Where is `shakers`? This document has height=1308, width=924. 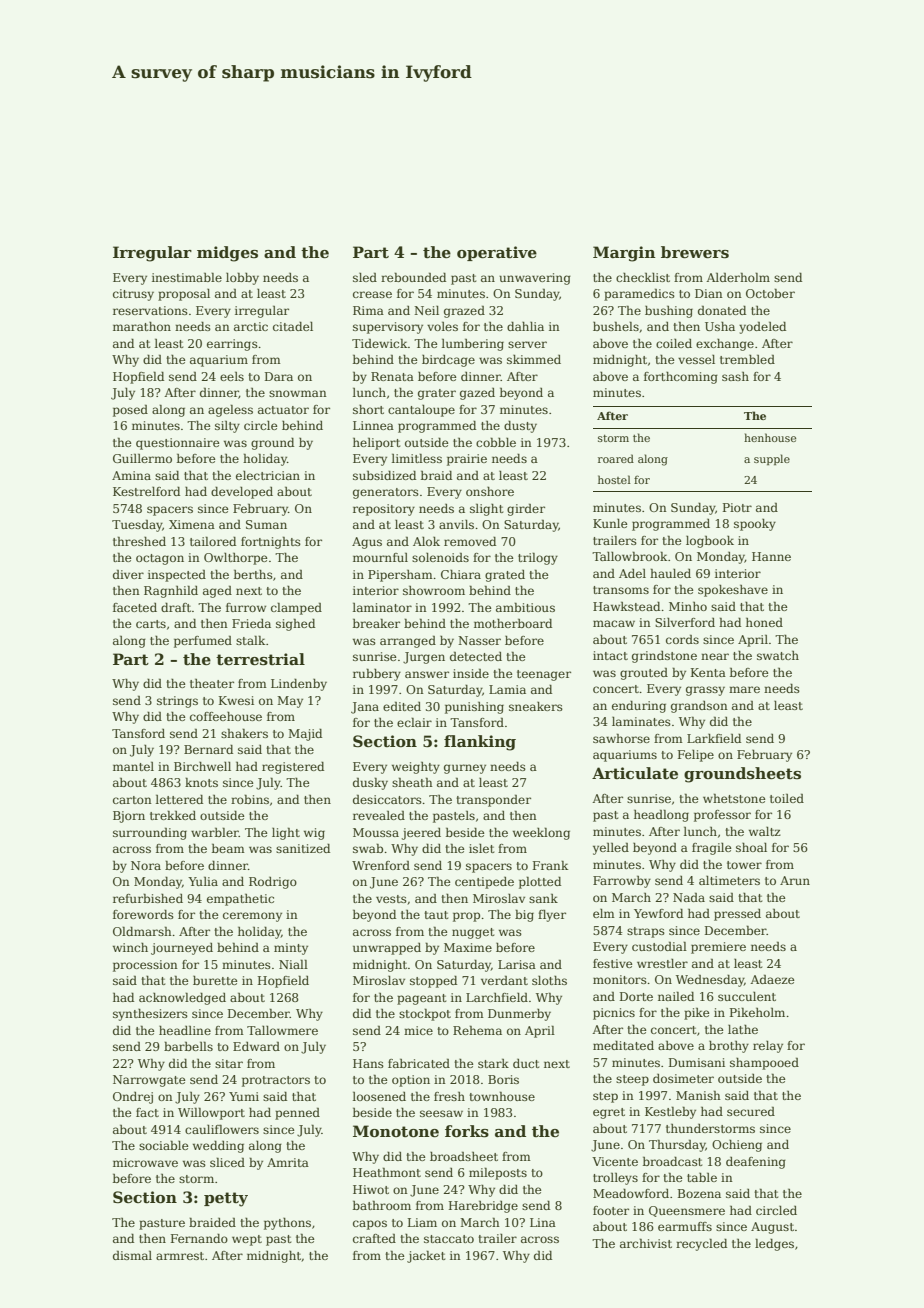
shakers is located at coordinates (244, 733).
